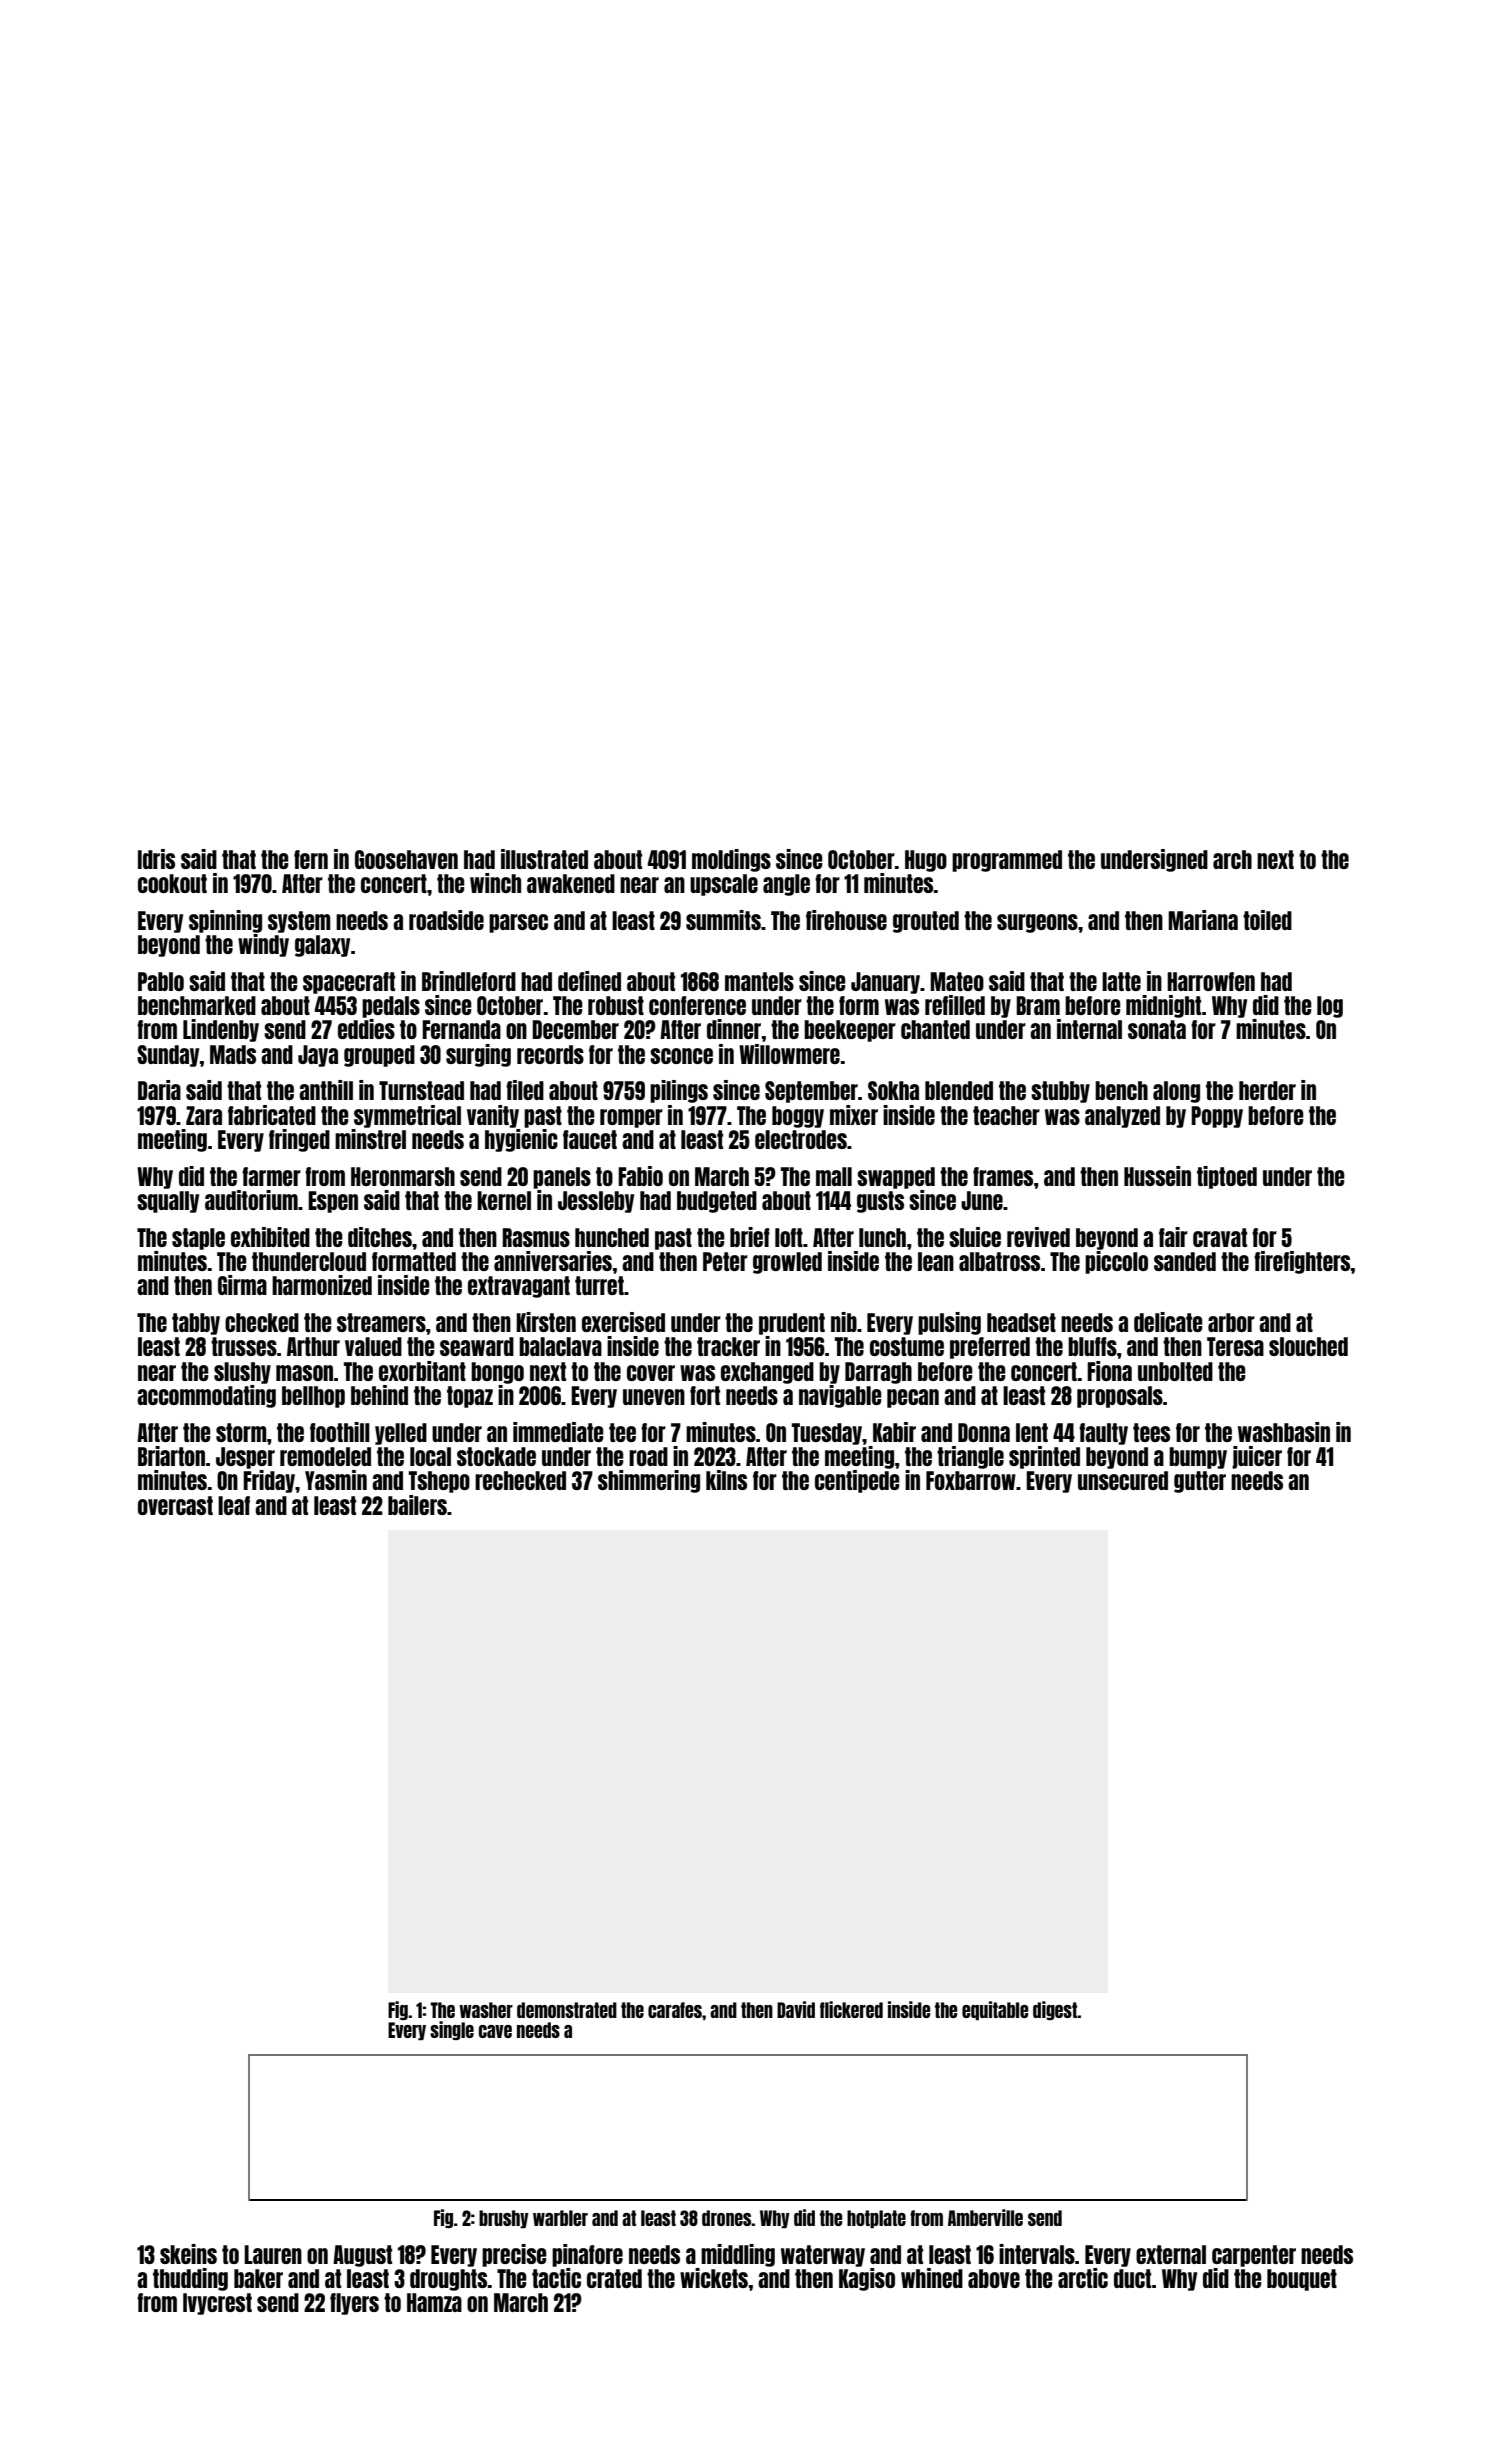 The width and height of the screenshot is (1496, 2464). Describe the element at coordinates (449, 2280) in the screenshot. I see `droughts` at that location.
